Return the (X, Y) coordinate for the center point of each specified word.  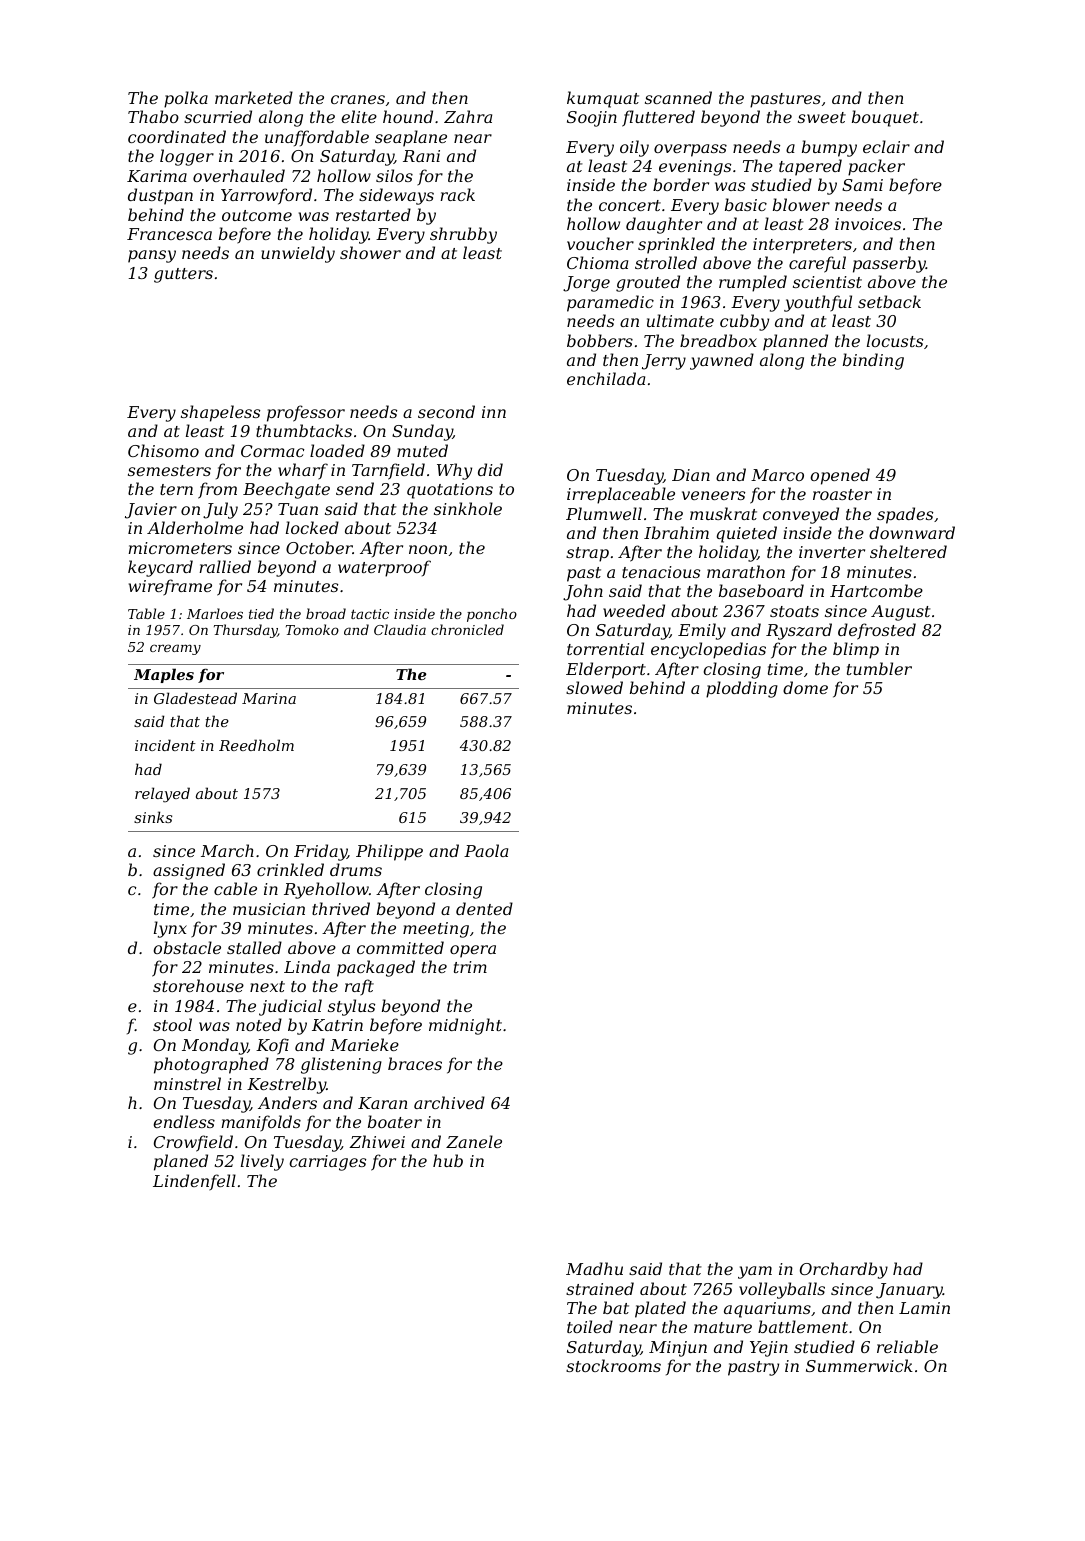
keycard (160, 568)
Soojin (592, 119)
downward (912, 532)
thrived (341, 908)
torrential (605, 648)
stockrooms (613, 1365)
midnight (465, 1026)
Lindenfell (194, 1182)
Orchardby (844, 1270)
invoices (868, 224)
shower (370, 252)
